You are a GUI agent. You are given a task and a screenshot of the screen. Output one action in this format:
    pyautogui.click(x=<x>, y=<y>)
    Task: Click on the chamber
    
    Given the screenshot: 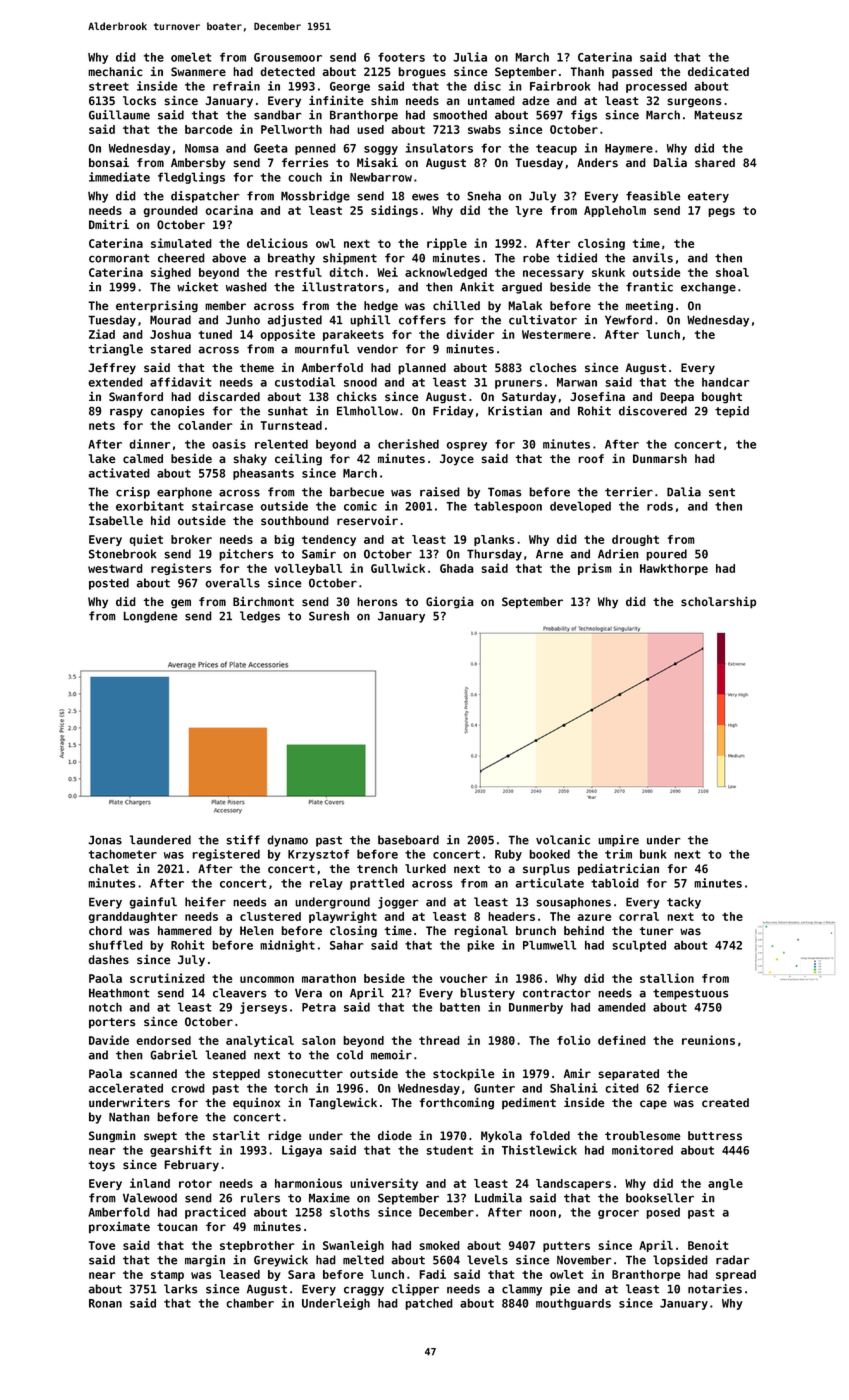 What is the action you would take?
    pyautogui.click(x=250, y=1303)
